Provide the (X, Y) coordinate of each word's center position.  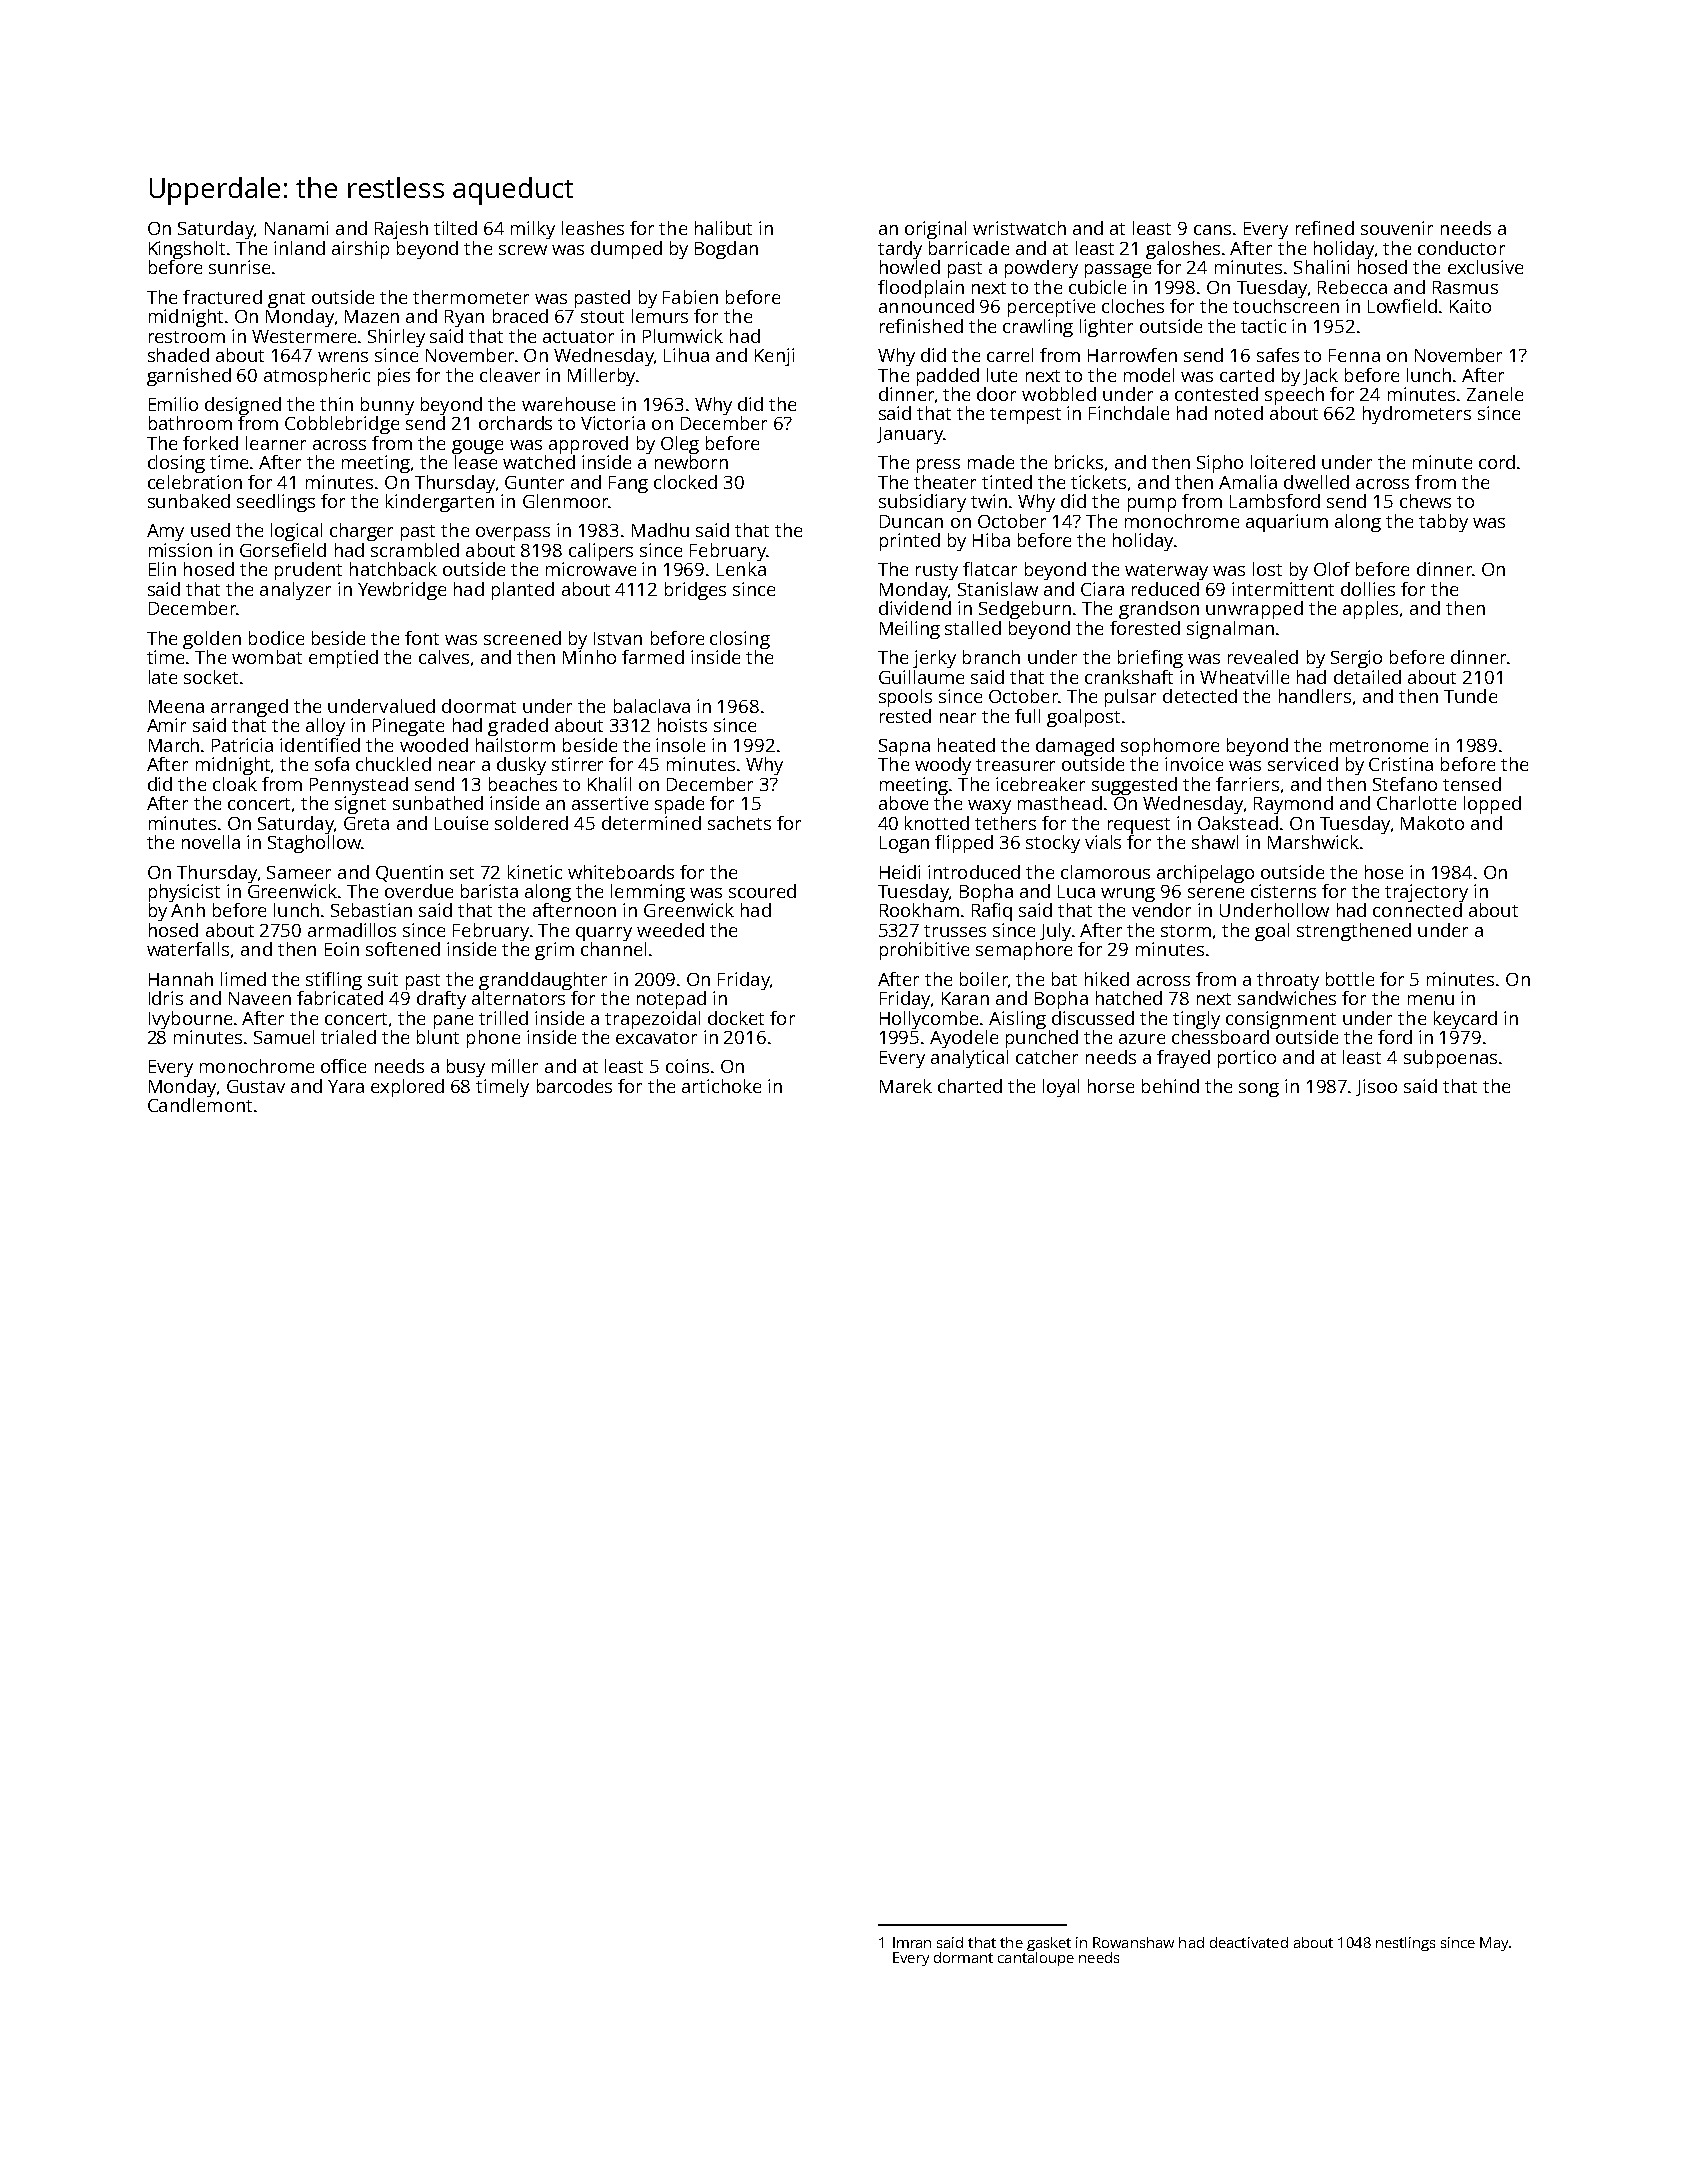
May (1494, 1944)
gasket (1049, 1944)
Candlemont (200, 1105)
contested (1216, 394)
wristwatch (1019, 228)
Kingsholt (187, 250)
